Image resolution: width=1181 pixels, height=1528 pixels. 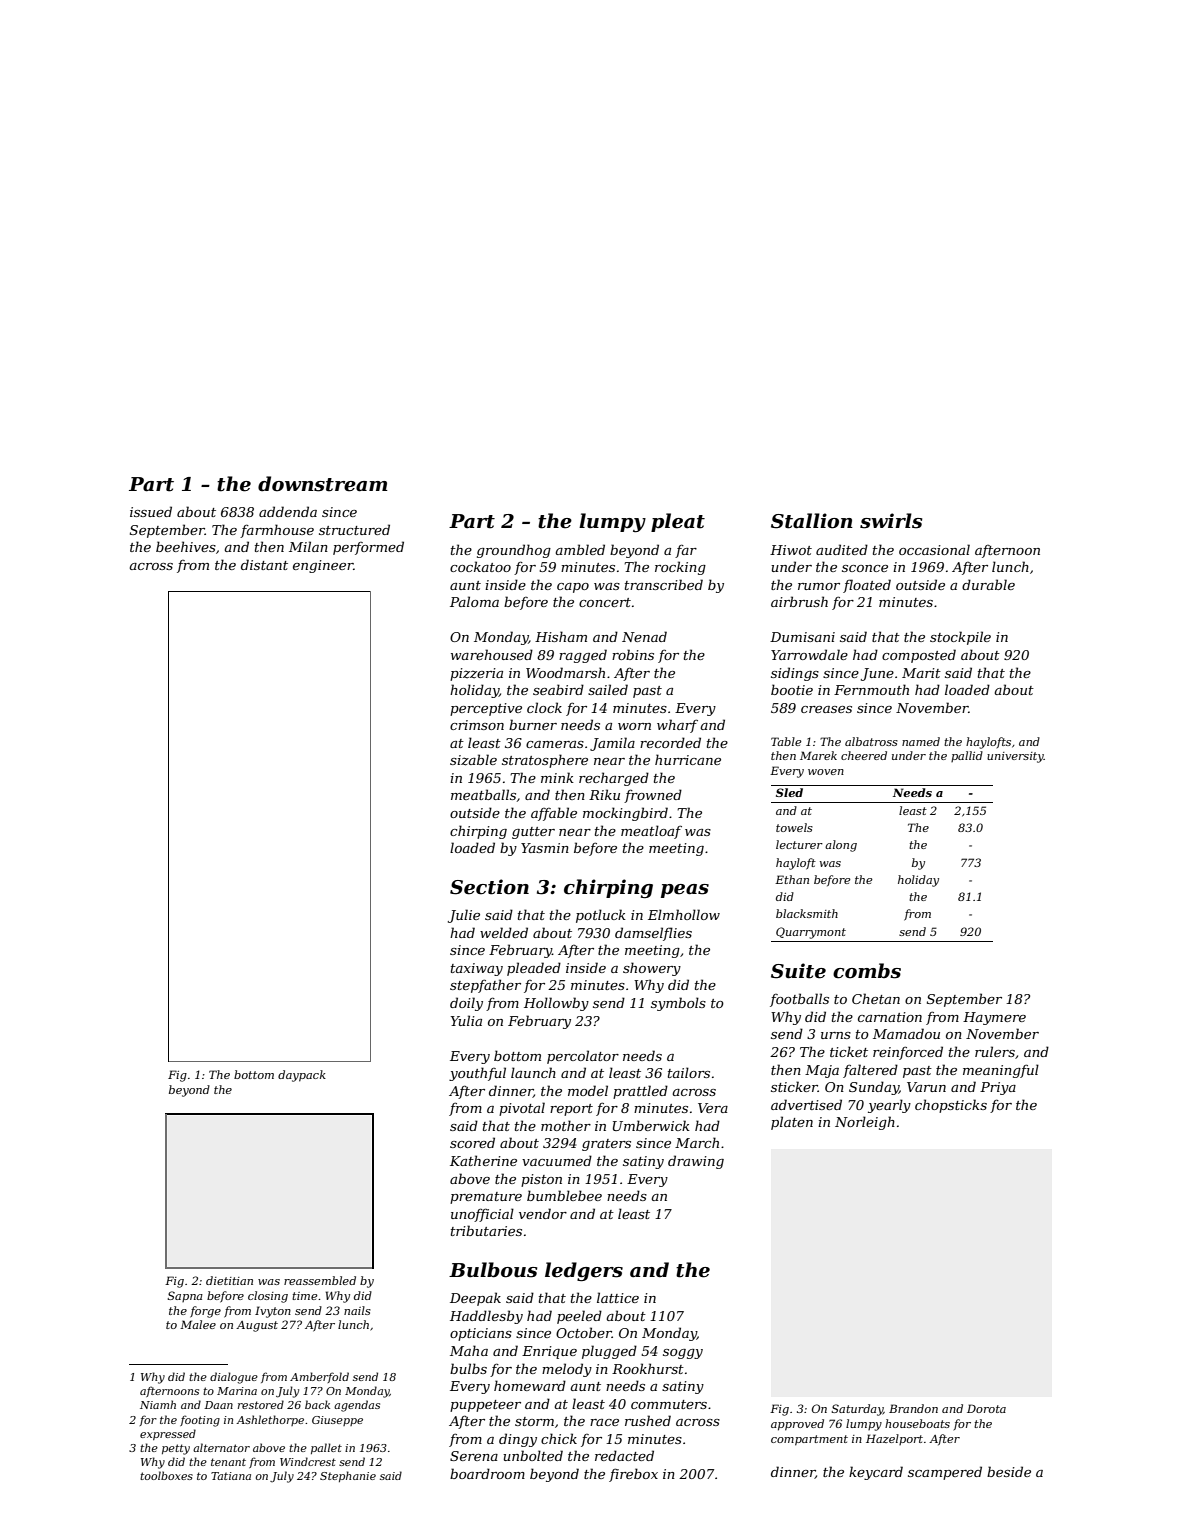 What do you see at coordinates (634, 726) in the screenshot?
I see `worn` at bounding box center [634, 726].
